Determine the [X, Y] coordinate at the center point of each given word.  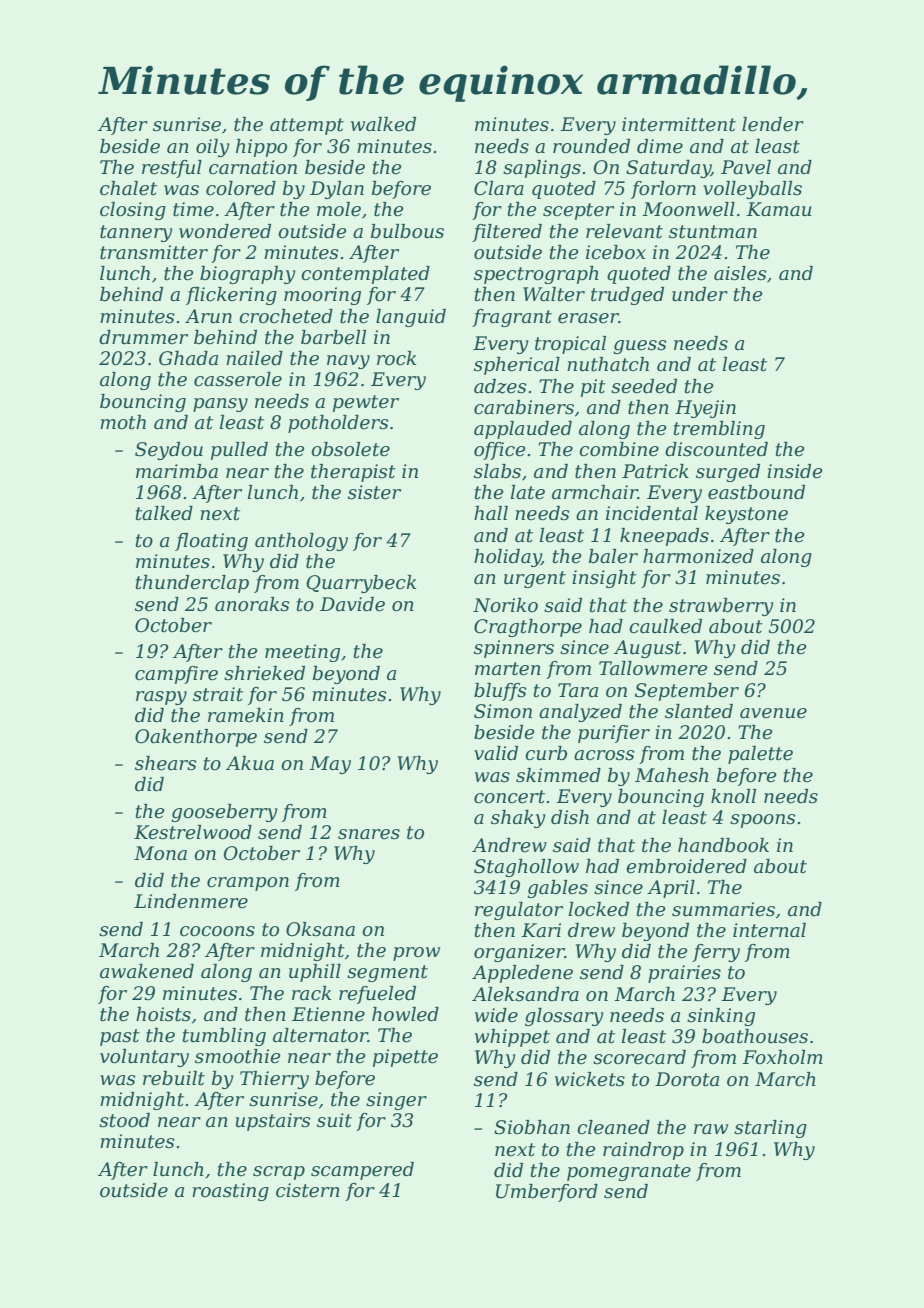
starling [770, 1129]
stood [124, 1120]
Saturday [668, 169]
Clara [499, 188]
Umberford [547, 1193]
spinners [514, 649]
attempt [307, 126]
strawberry [721, 607]
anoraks [252, 604]
